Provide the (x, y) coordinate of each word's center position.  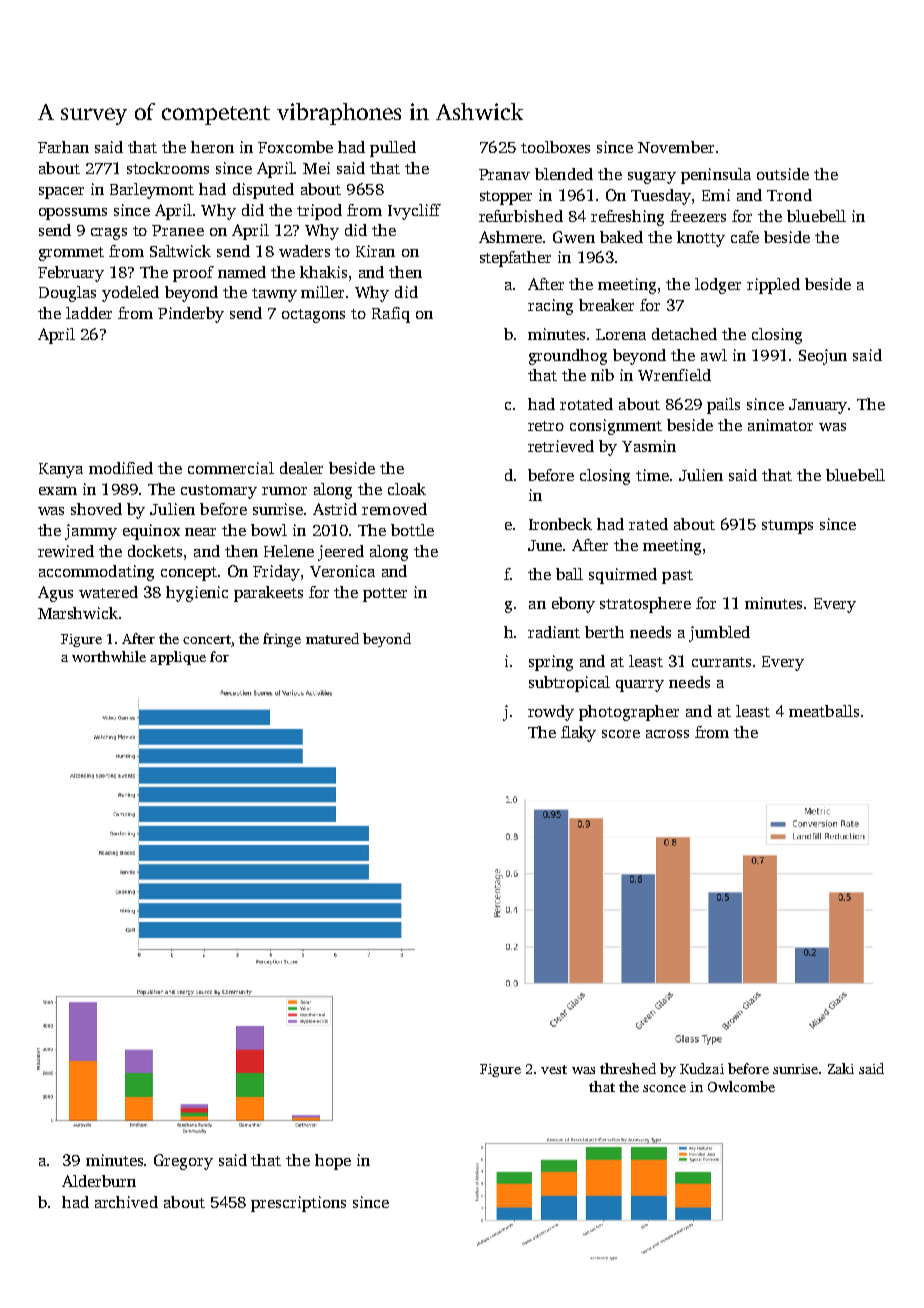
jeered (341, 553)
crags (109, 234)
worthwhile (109, 656)
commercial (231, 468)
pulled (393, 149)
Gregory (183, 1162)
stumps (787, 527)
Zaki (841, 1068)
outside (783, 174)
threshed (628, 1068)
